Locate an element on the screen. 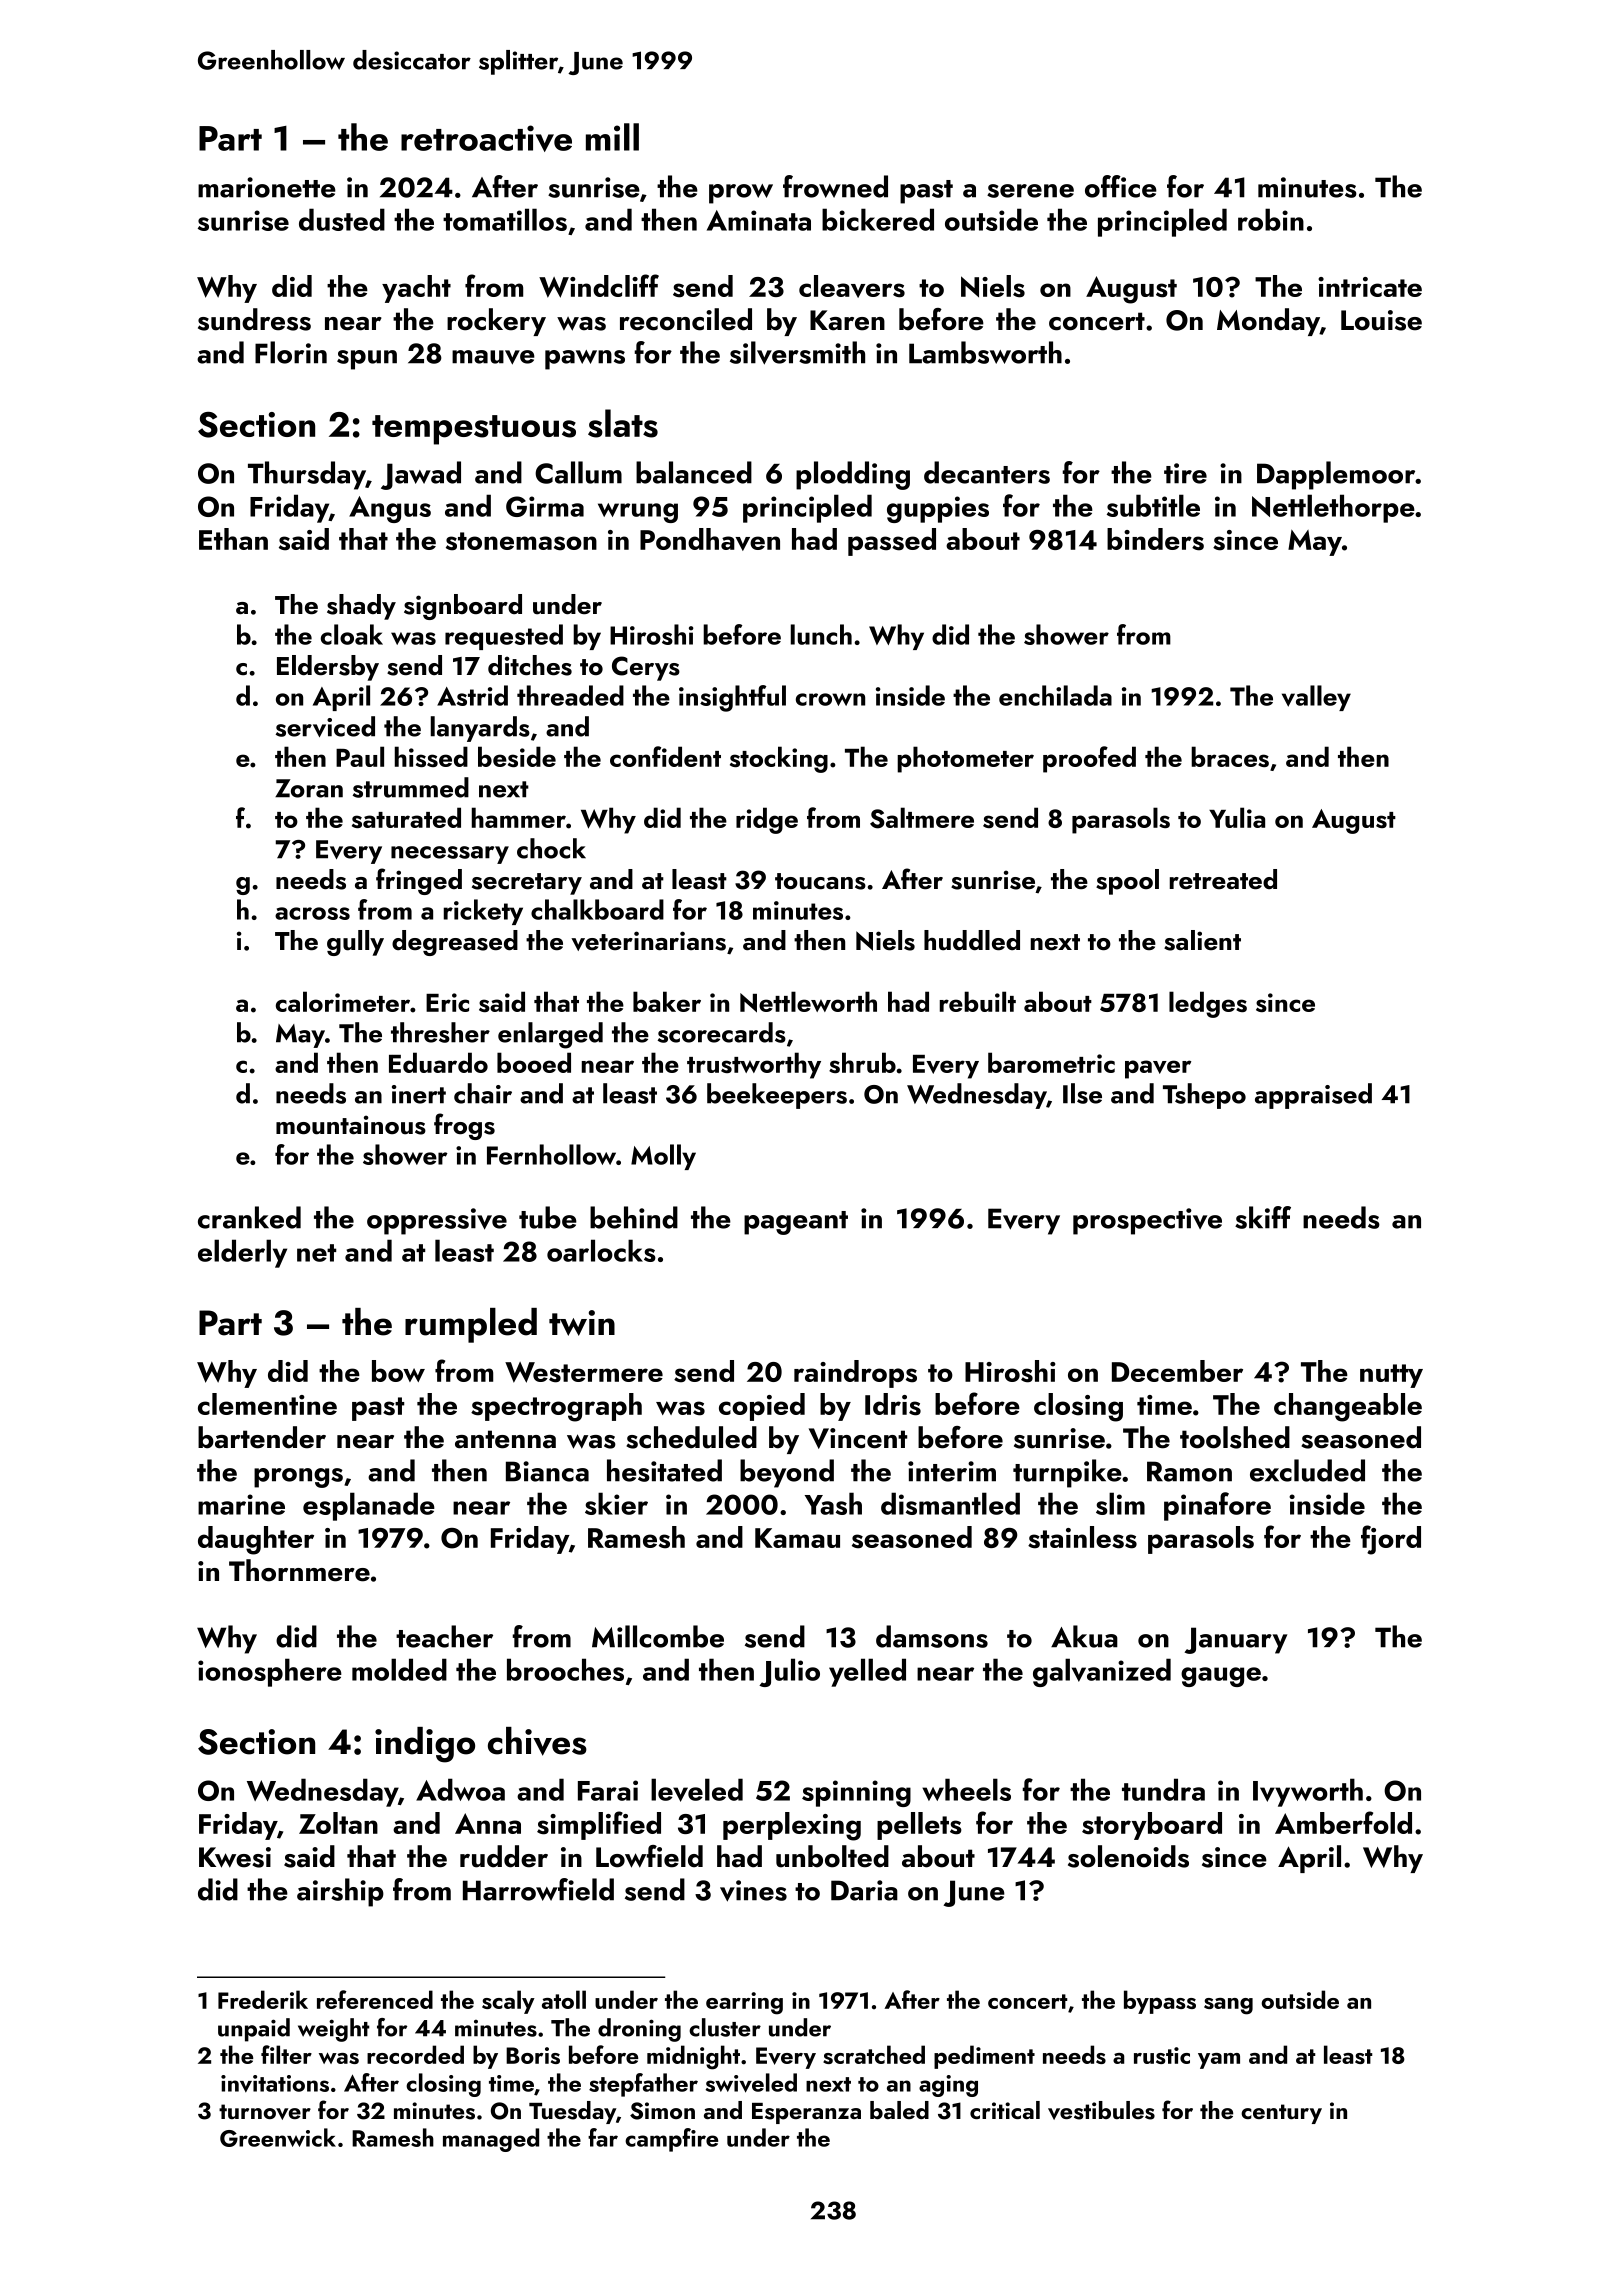 The image size is (1620, 2292). Nettlethorpe is located at coordinates (1333, 508).
